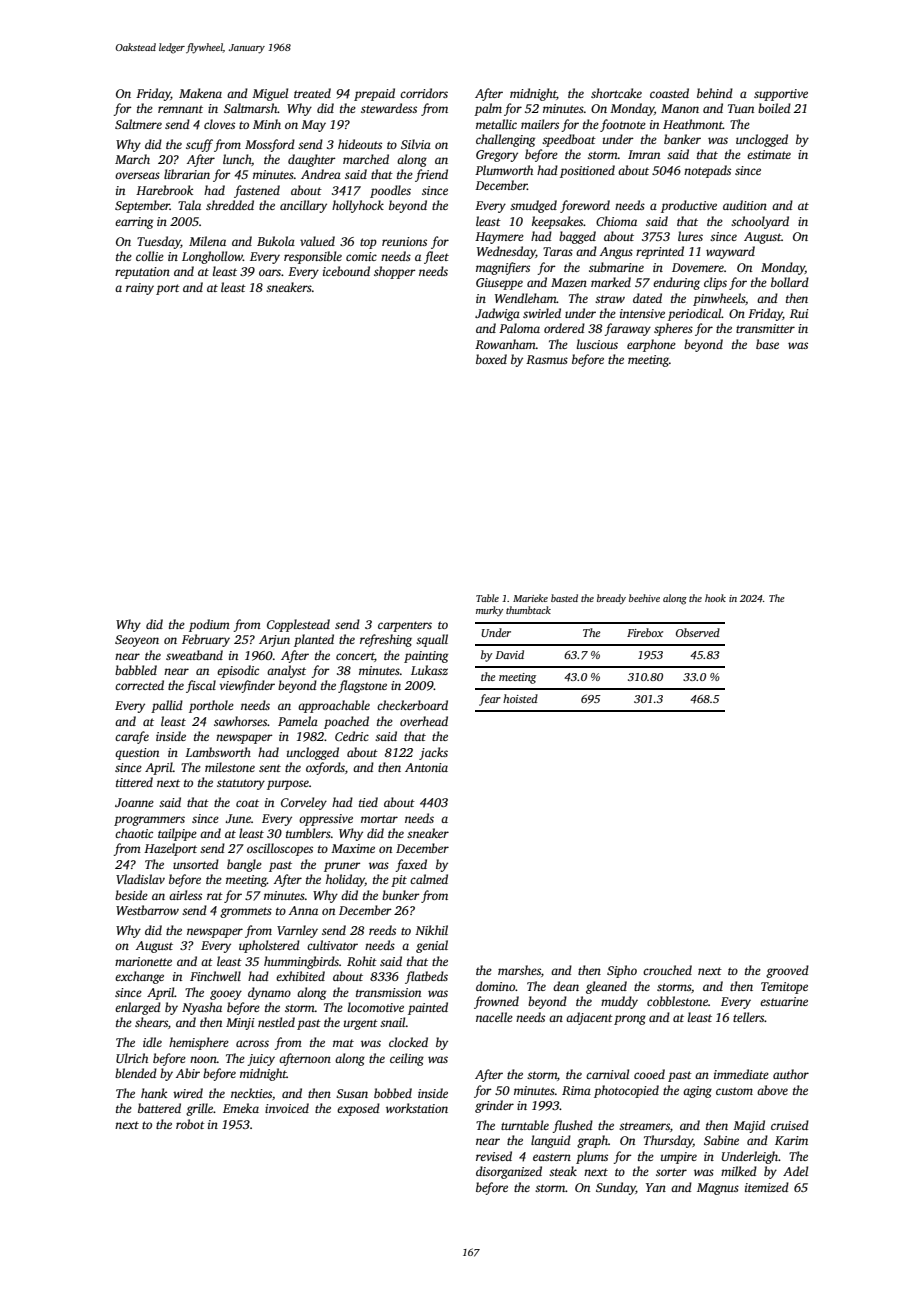 Image resolution: width=924 pixels, height=1308 pixels. Describe the element at coordinates (436, 257) in the screenshot. I see `fleet` at that location.
